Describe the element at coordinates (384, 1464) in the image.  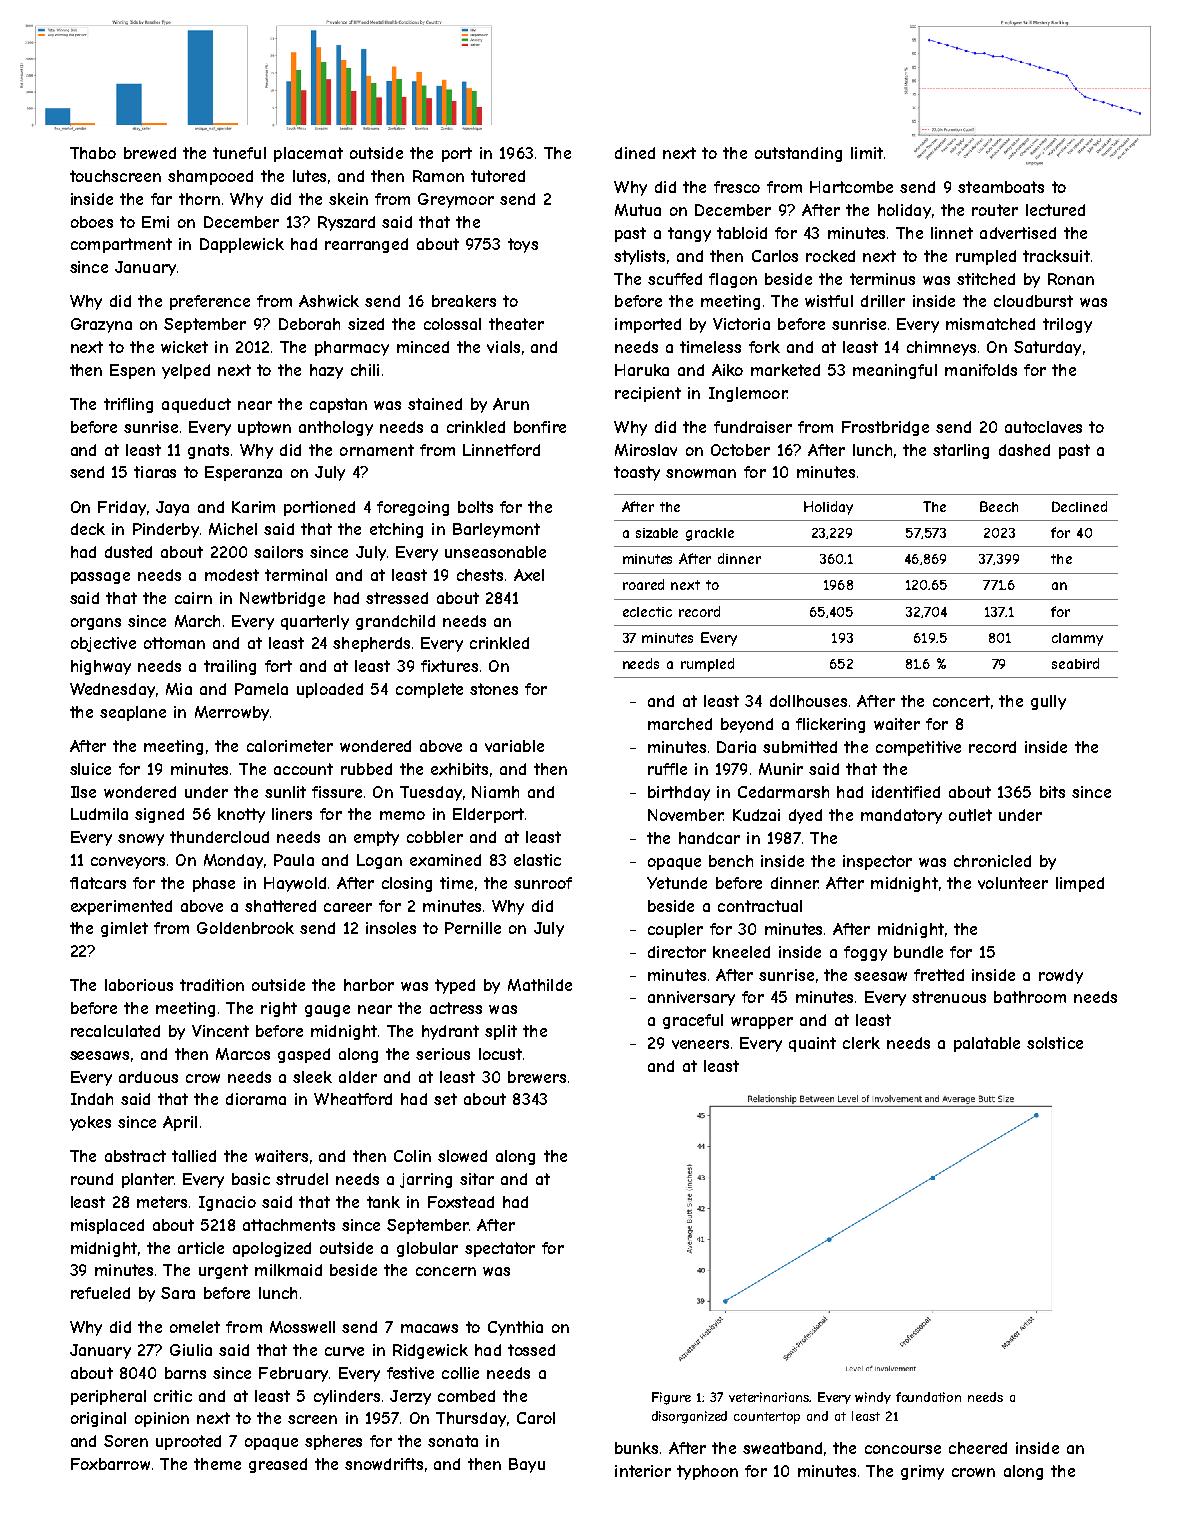
I see `snowdrifts` at that location.
